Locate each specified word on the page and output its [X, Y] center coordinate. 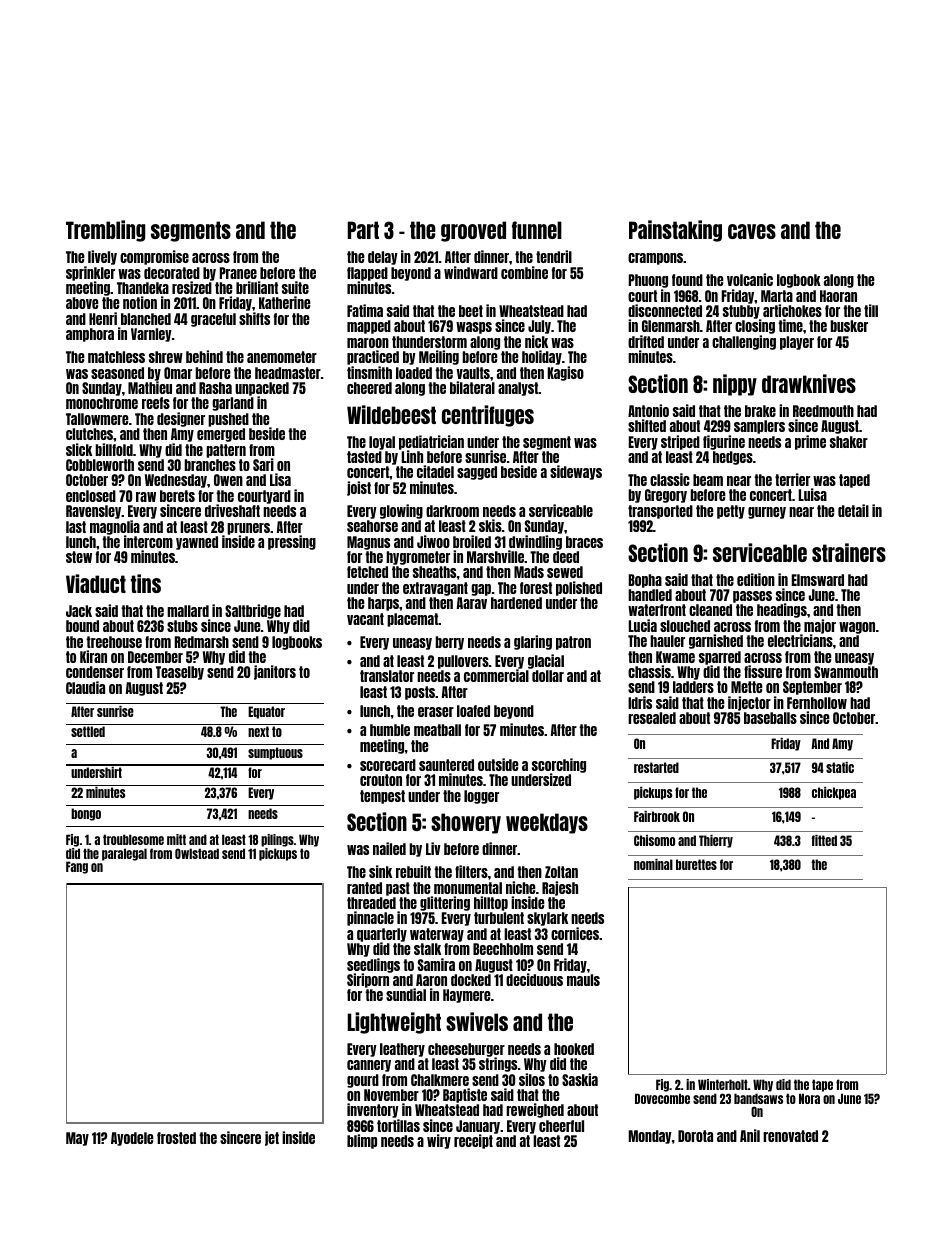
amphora [90, 335]
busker [849, 326]
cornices [575, 933]
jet [272, 1138]
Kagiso [566, 373]
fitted [824, 840]
